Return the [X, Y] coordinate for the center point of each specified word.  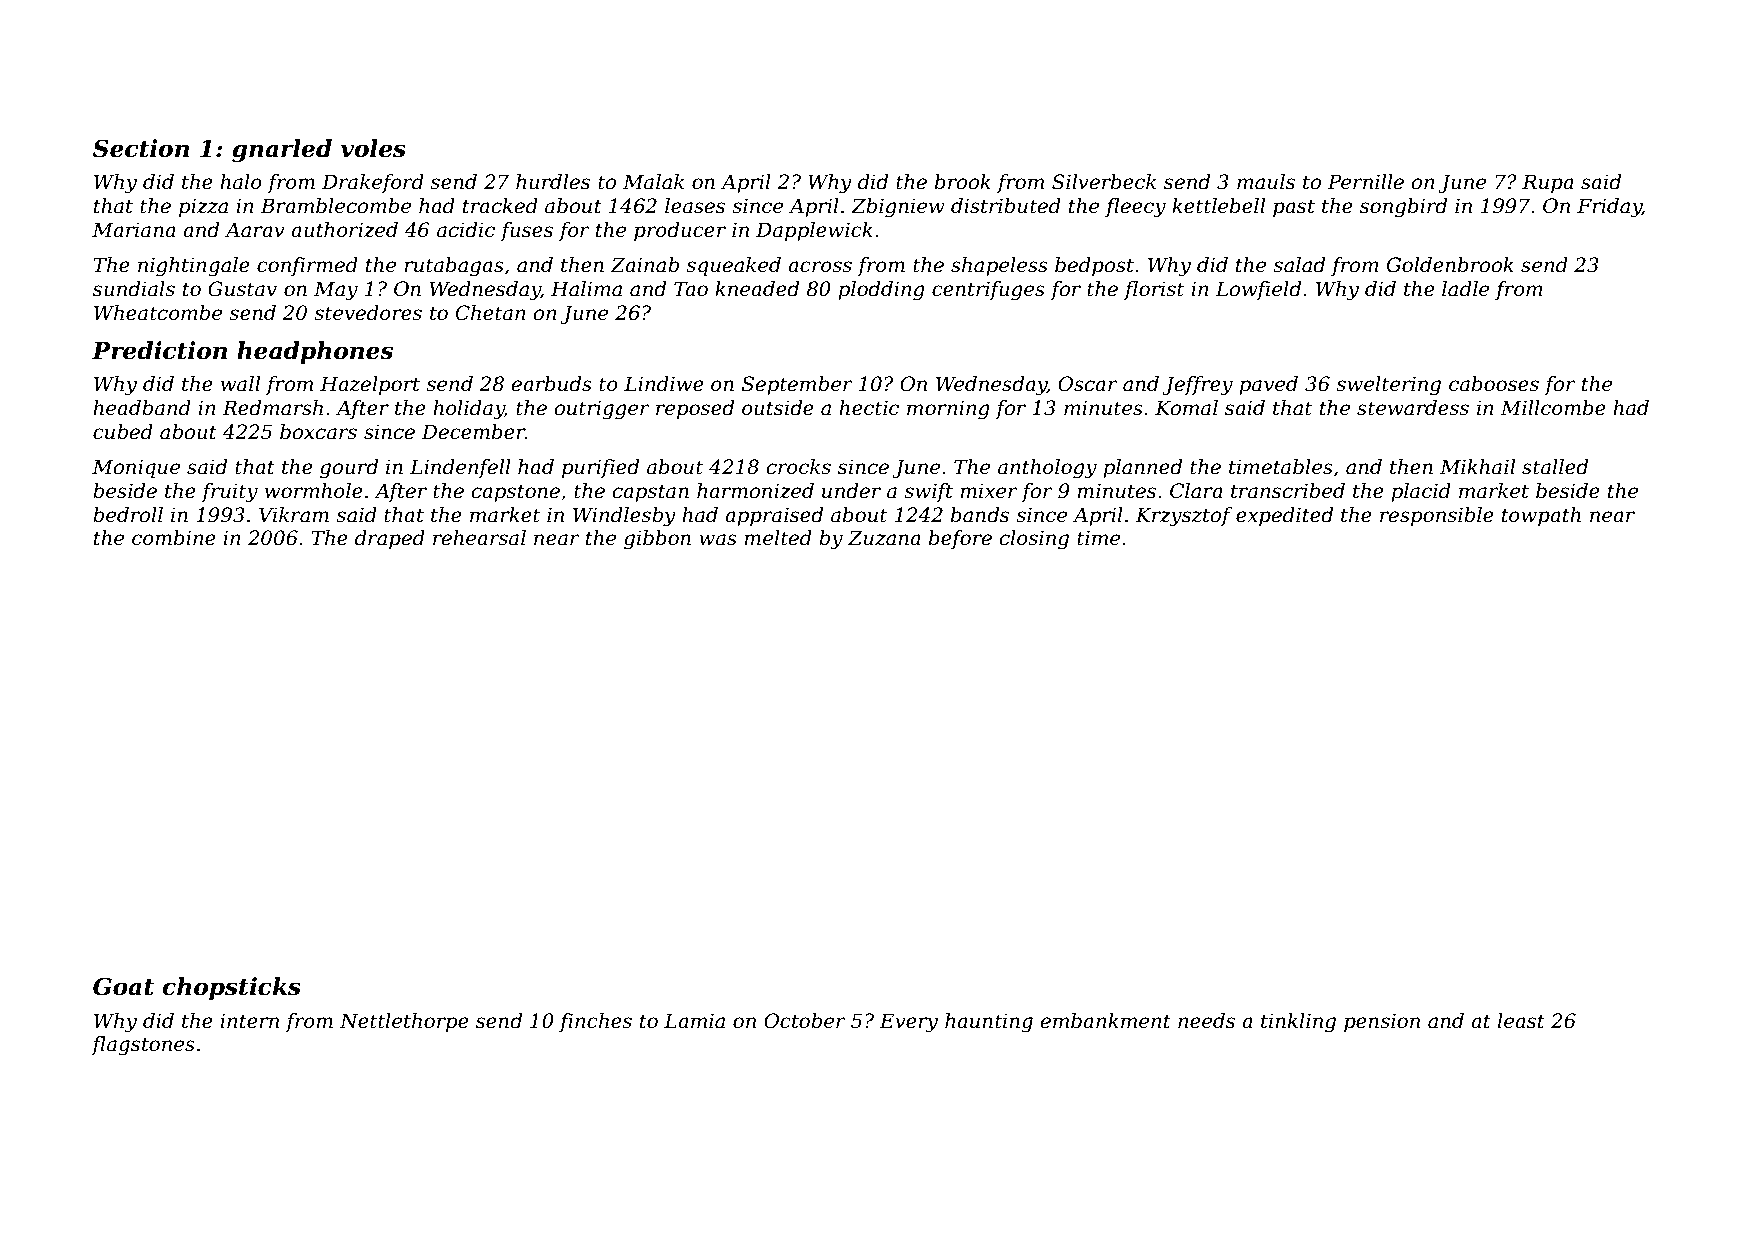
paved [1268, 385]
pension [1382, 1022]
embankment [1106, 1021]
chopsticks [231, 988]
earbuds [552, 384]
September [797, 385]
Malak [653, 182]
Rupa [1548, 183]
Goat [123, 986]
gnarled [282, 150]
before [960, 539]
